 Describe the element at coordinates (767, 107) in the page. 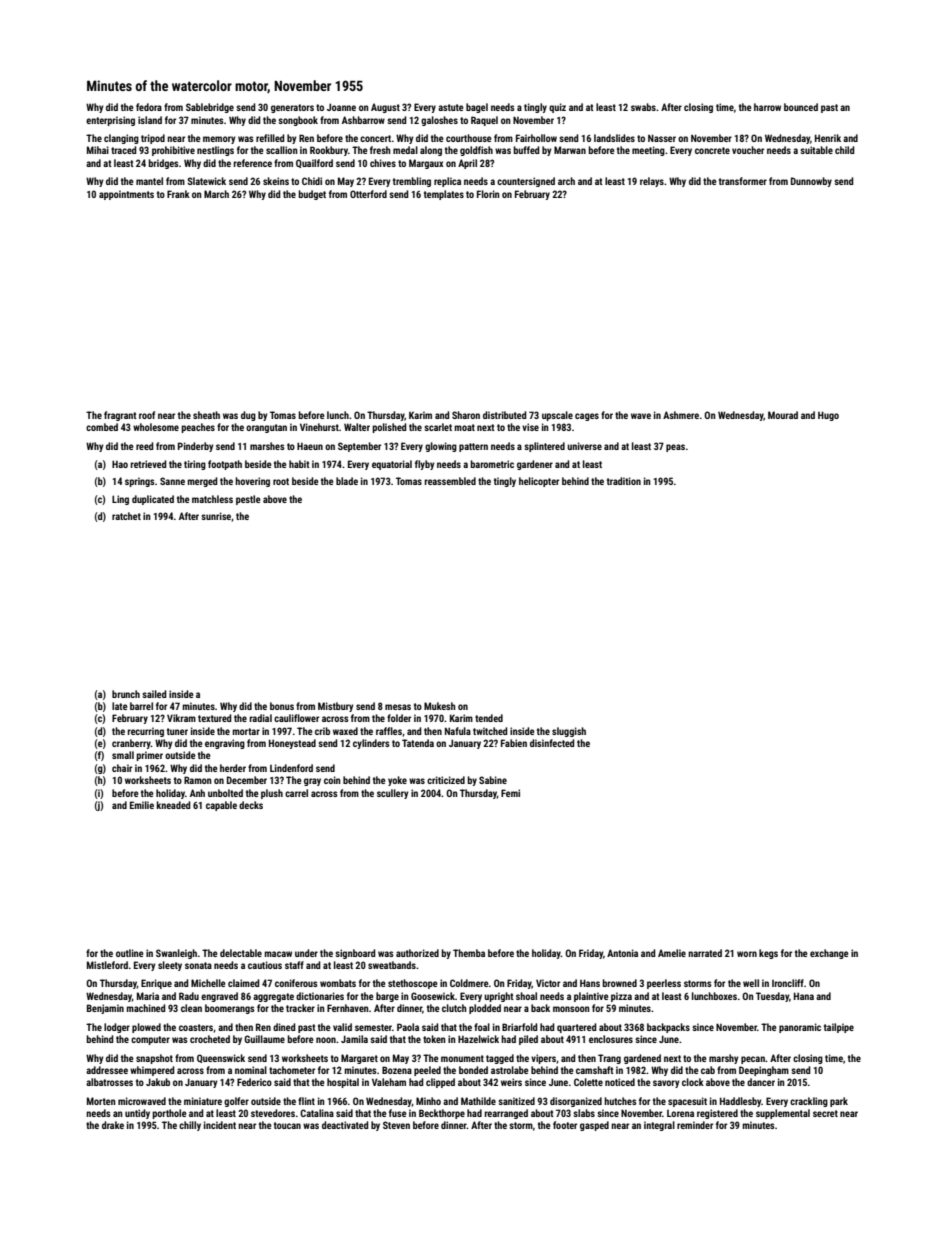

I see `harrow` at that location.
